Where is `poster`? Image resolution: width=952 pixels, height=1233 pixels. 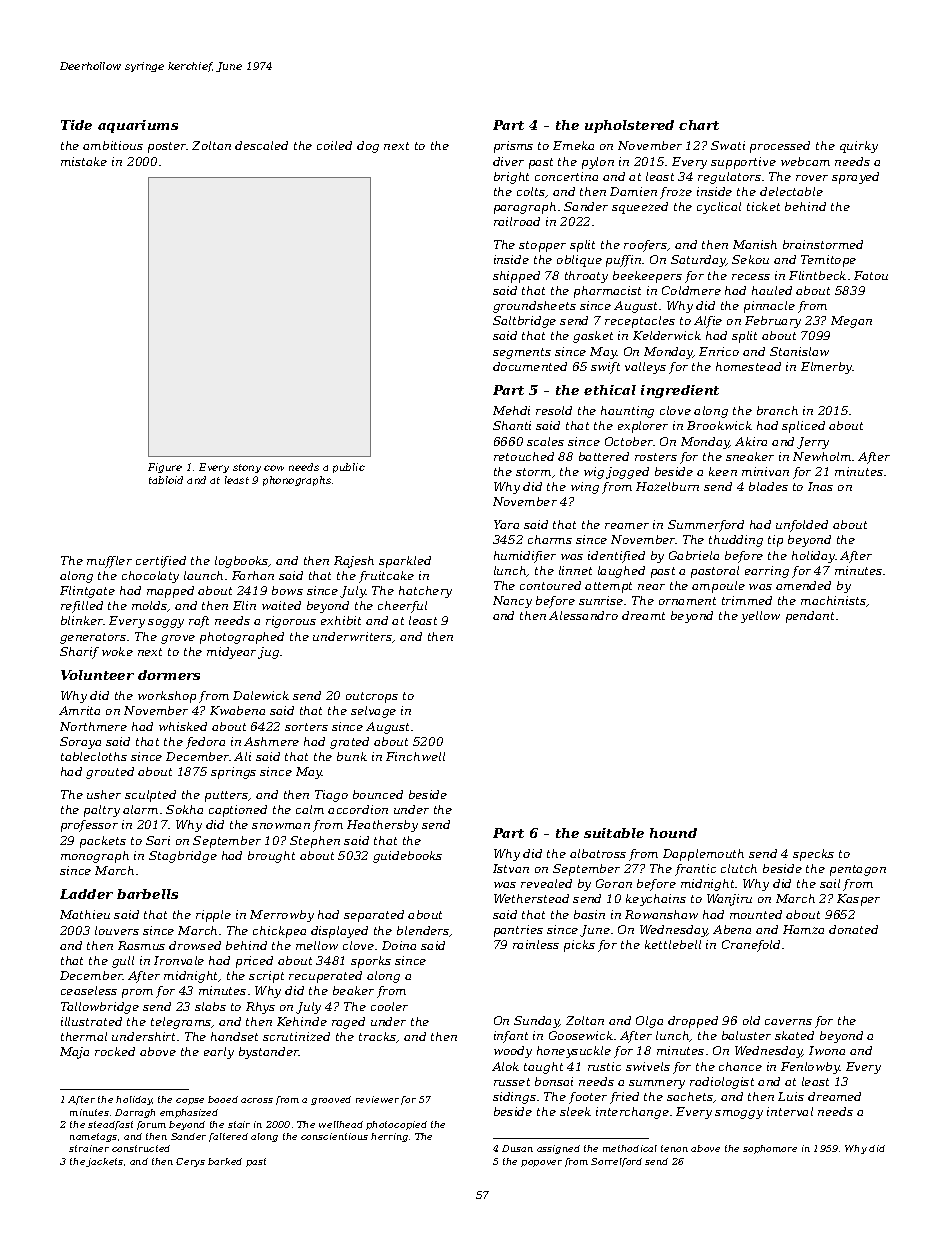 poster is located at coordinates (167, 147).
